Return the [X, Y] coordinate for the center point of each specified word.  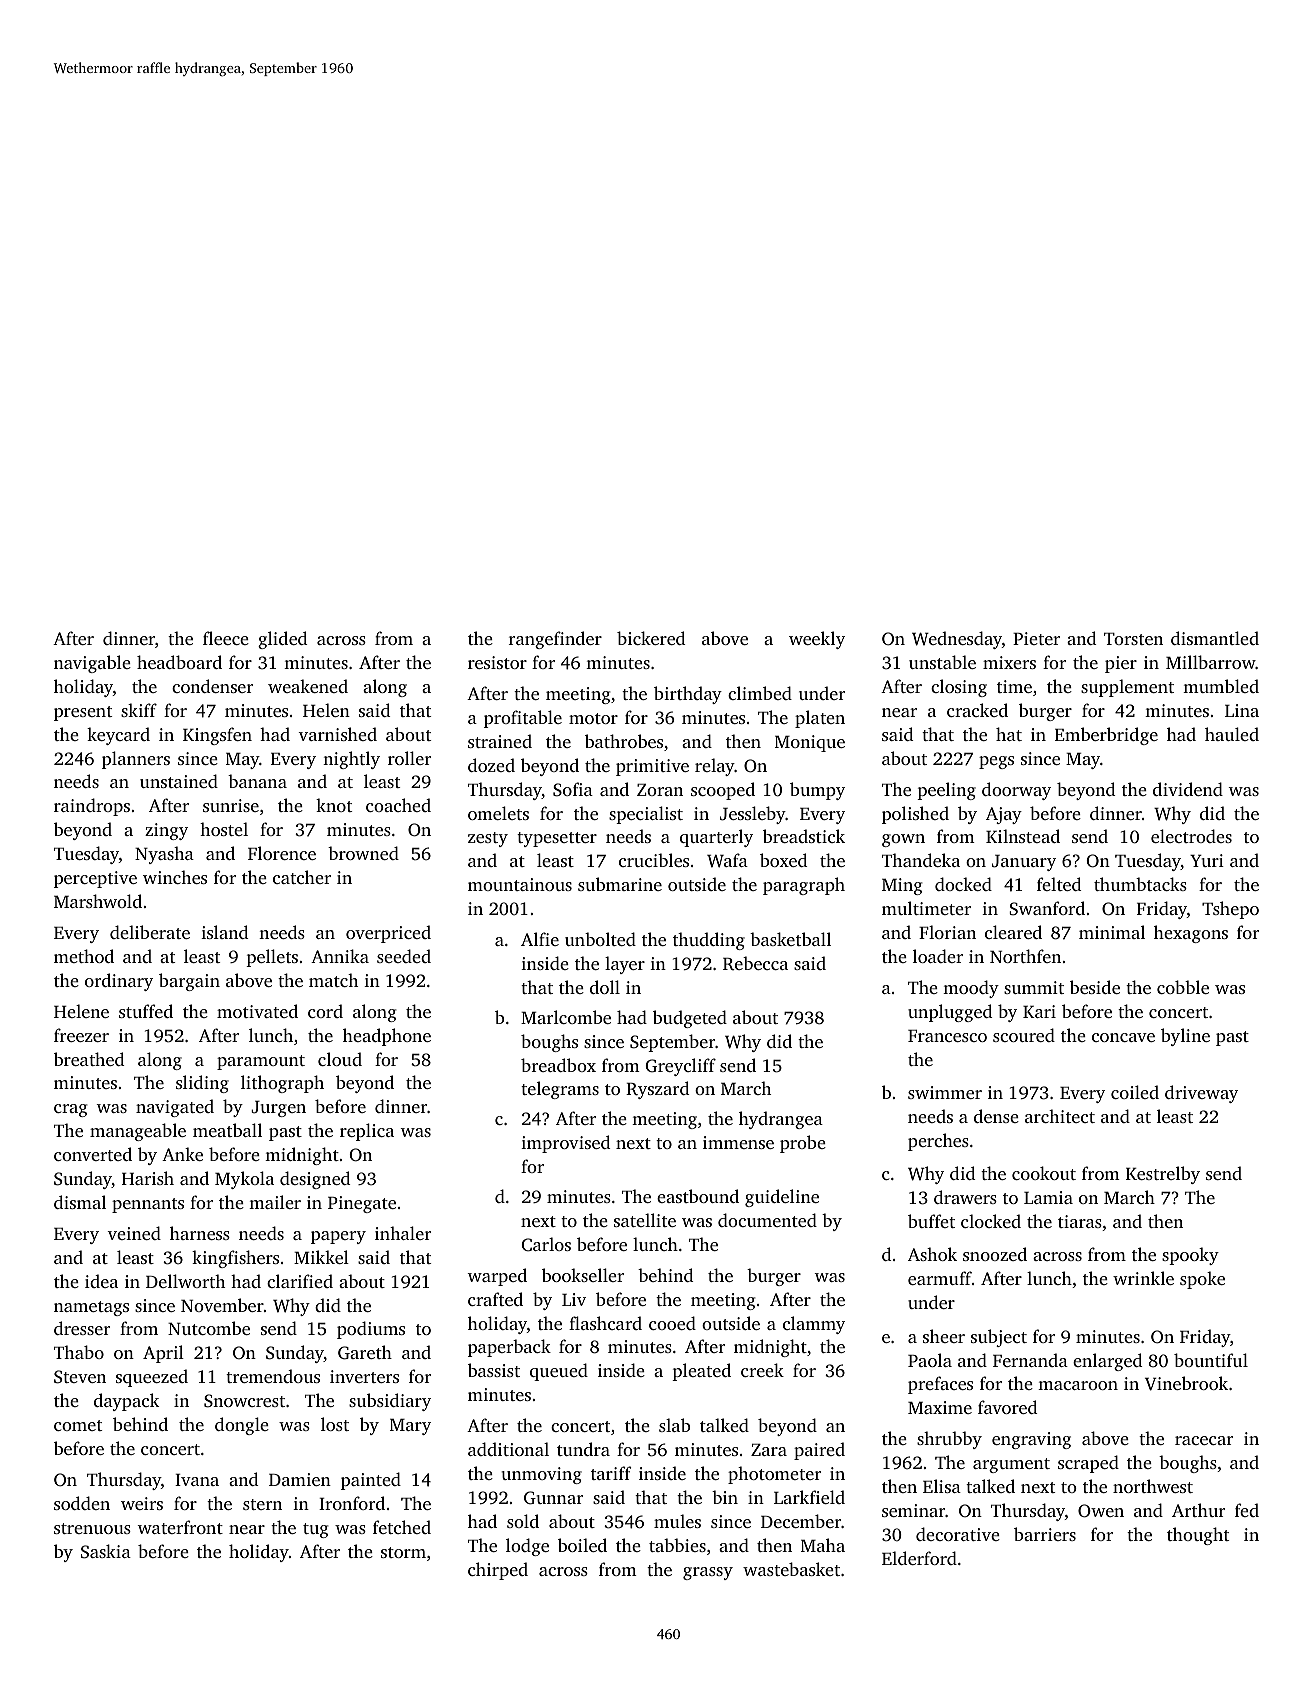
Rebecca [755, 963]
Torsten [1133, 639]
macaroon [1078, 1385]
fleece [226, 638]
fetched [402, 1527]
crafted [495, 1299]
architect [1060, 1116]
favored [1007, 1407]
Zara [769, 1450]
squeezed [152, 1378]
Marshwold [98, 901]
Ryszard [657, 1090]
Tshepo [1230, 910]
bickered [651, 638]
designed [315, 1180]
